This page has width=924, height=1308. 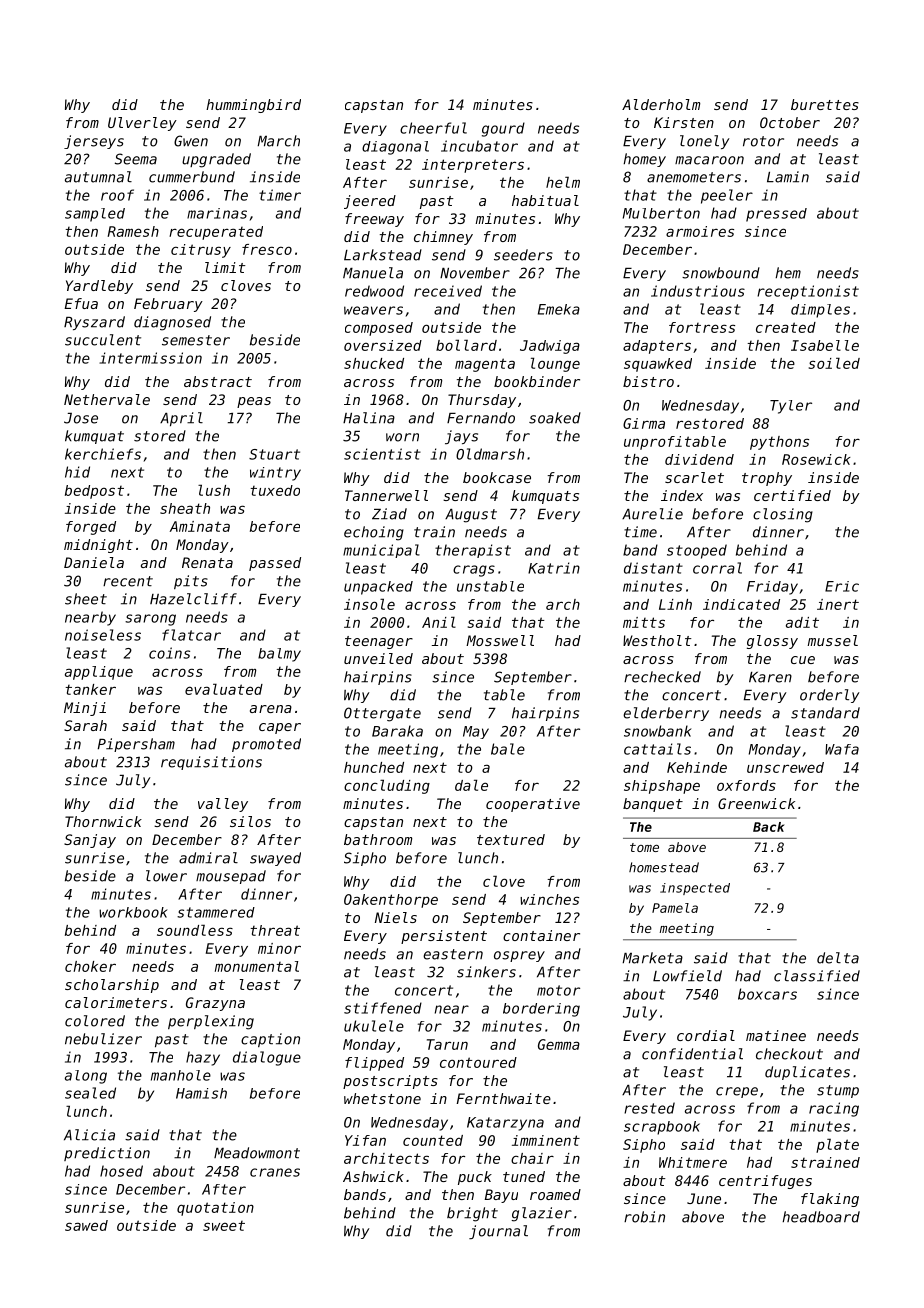 What do you see at coordinates (224, 1226) in the page?
I see `sweet` at bounding box center [224, 1226].
